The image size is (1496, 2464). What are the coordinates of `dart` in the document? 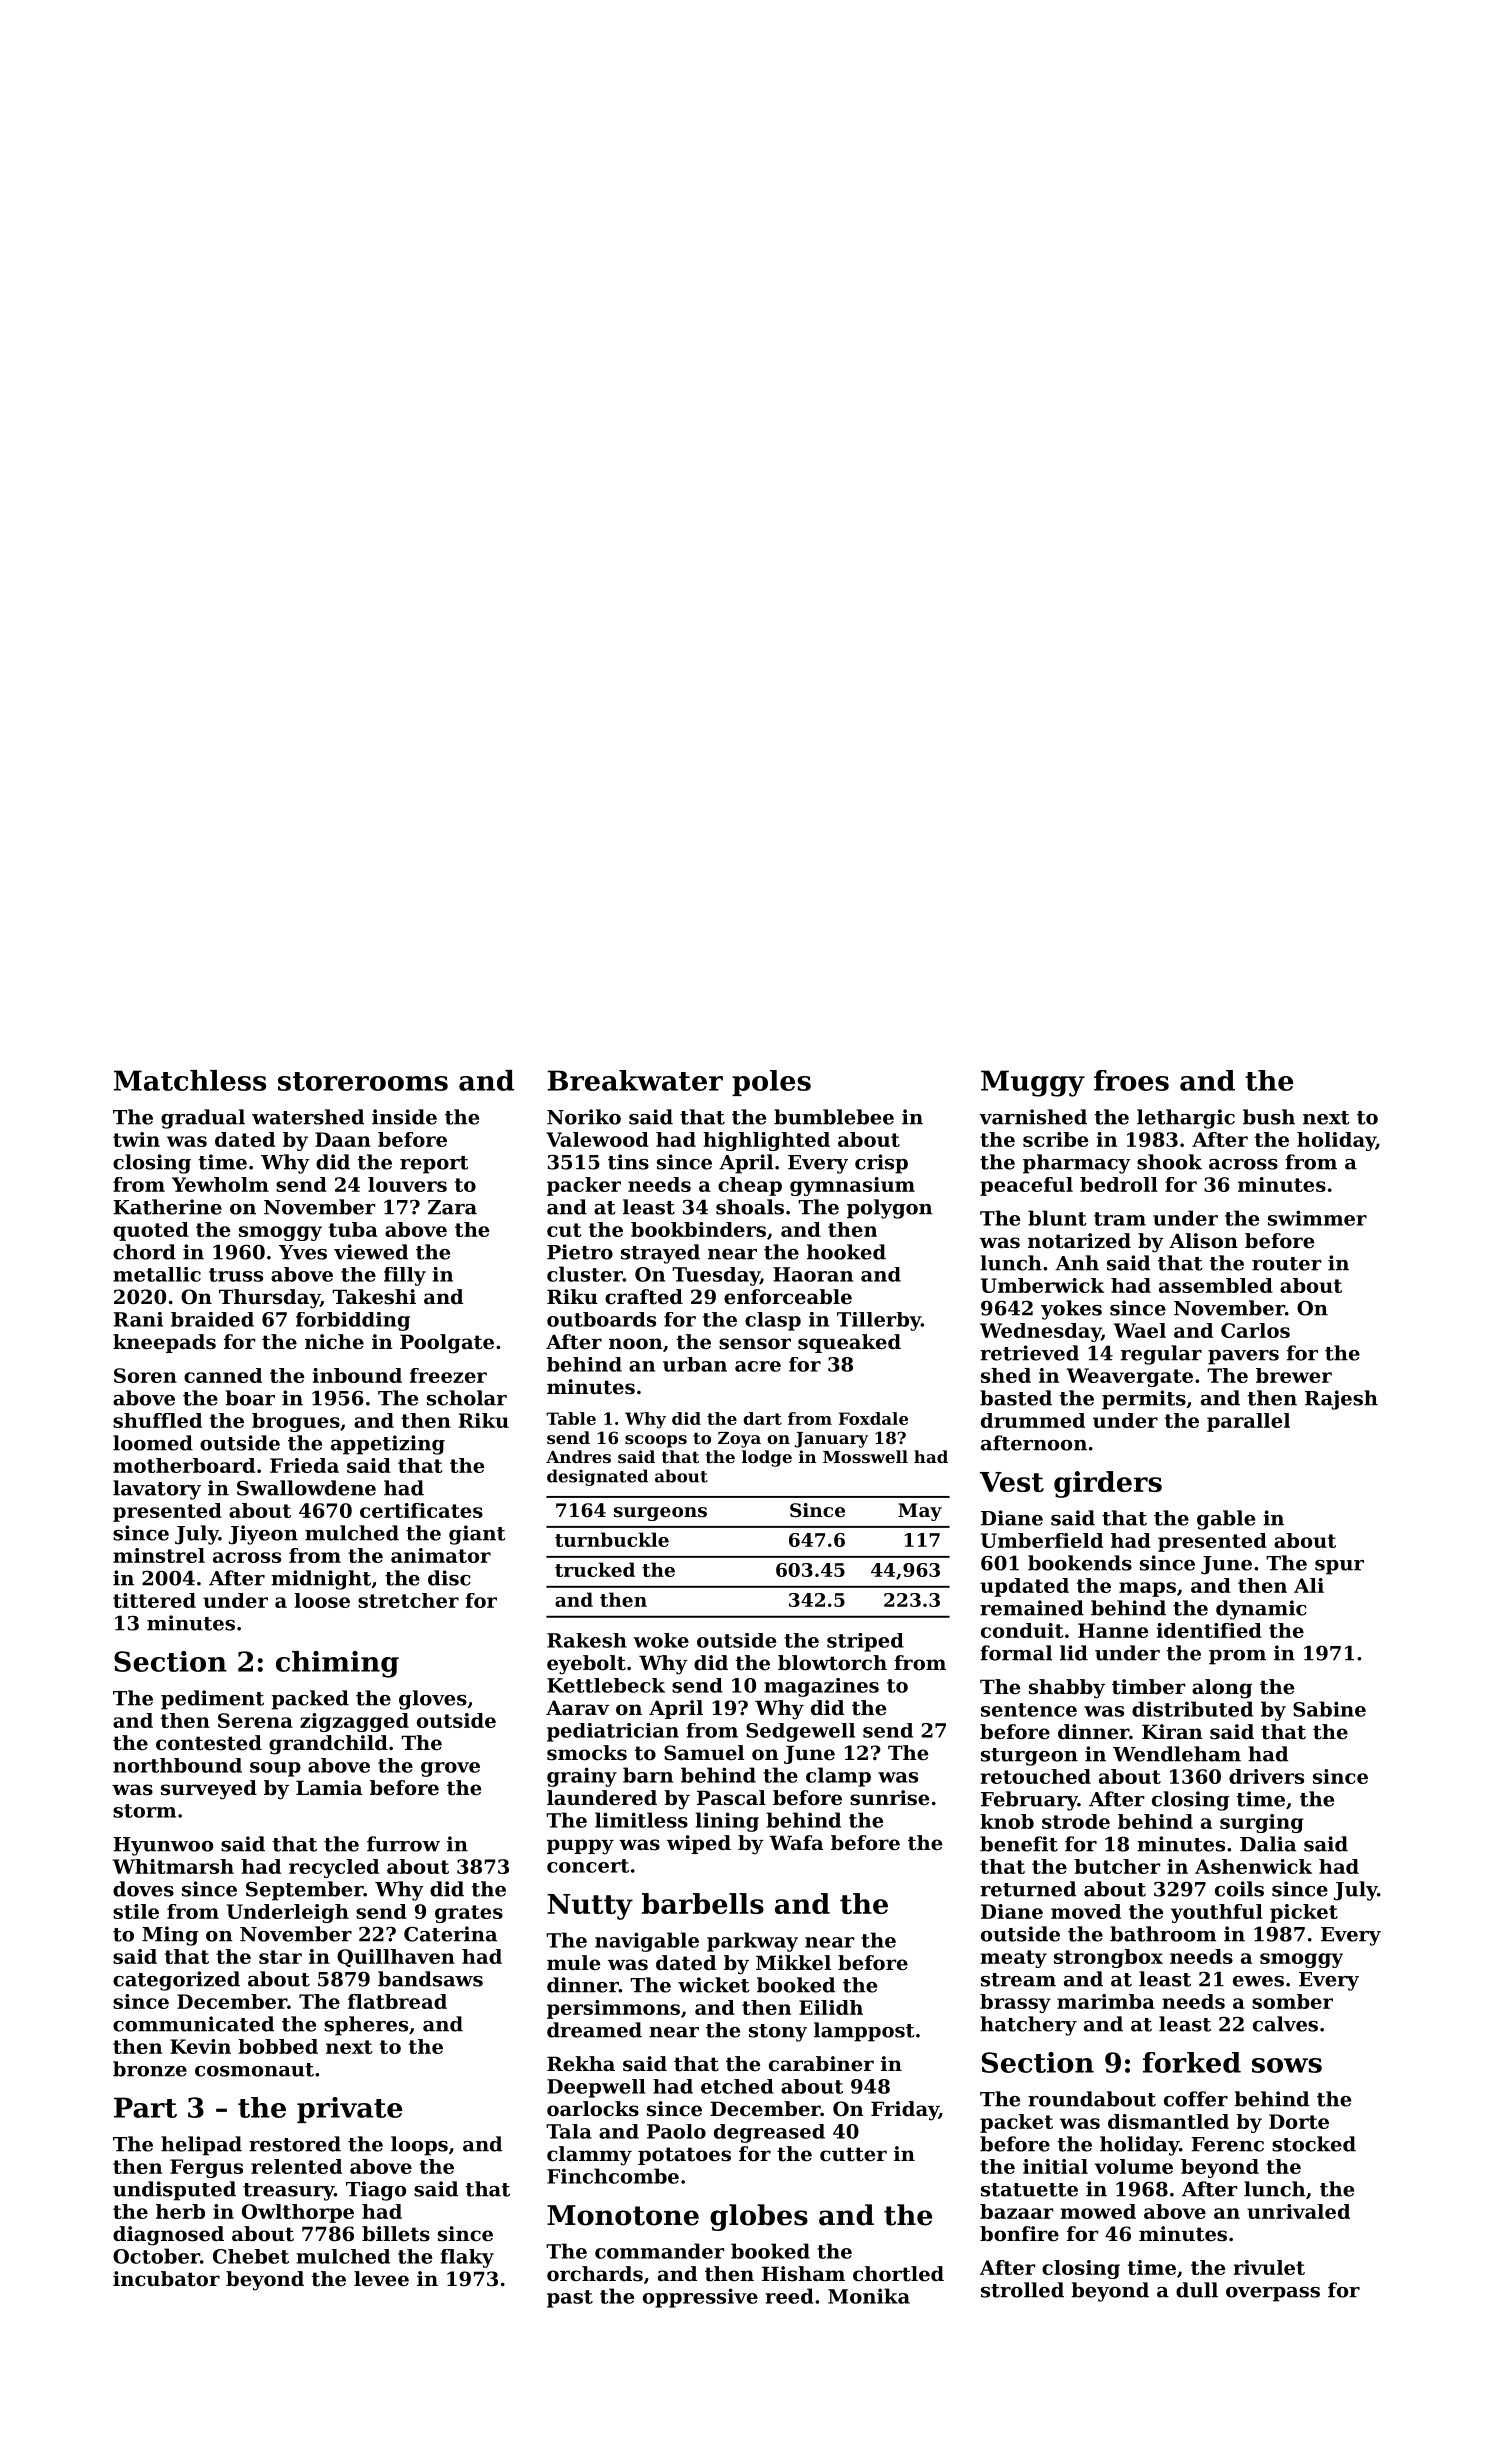 It's located at (762, 1418).
